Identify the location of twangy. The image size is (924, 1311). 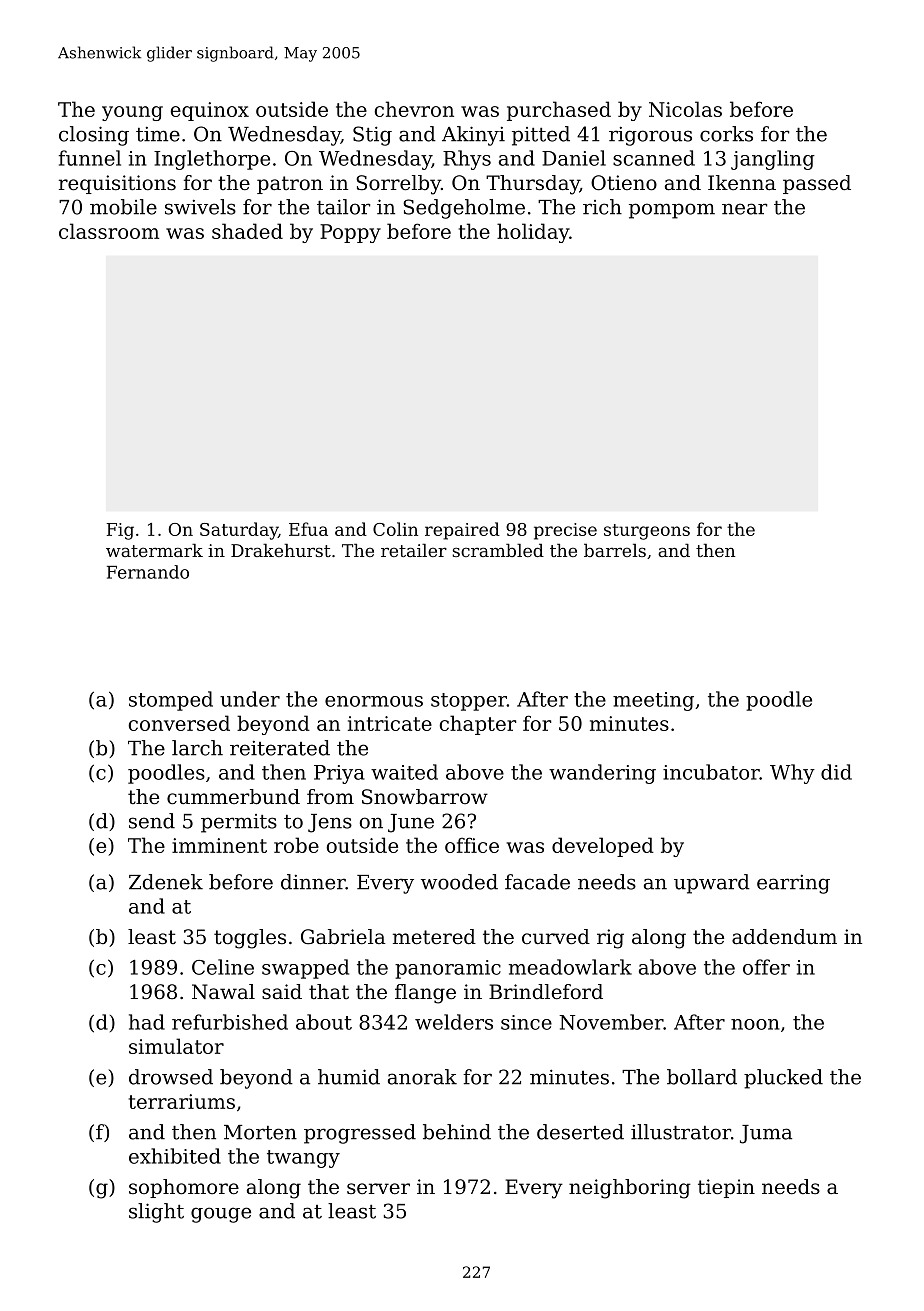
(303, 1159).
